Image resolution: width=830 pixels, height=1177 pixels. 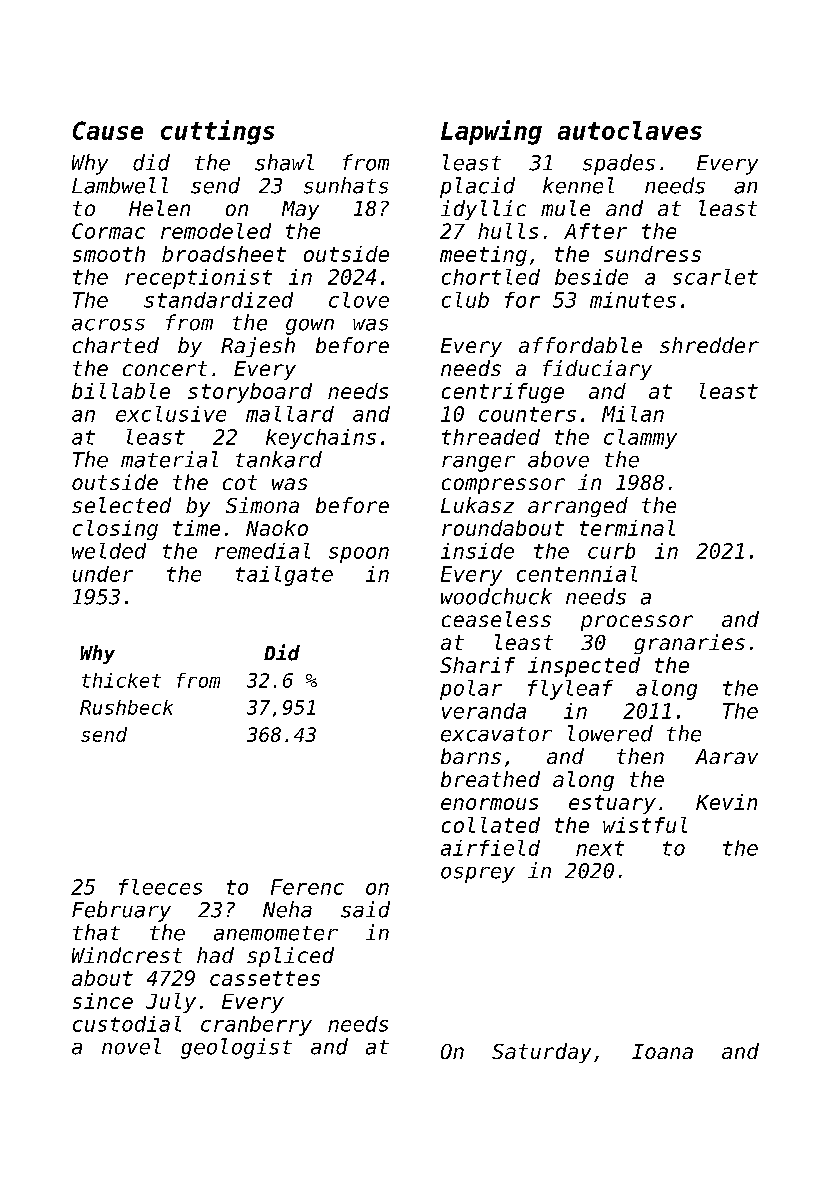 I want to click on under, so click(x=103, y=574).
